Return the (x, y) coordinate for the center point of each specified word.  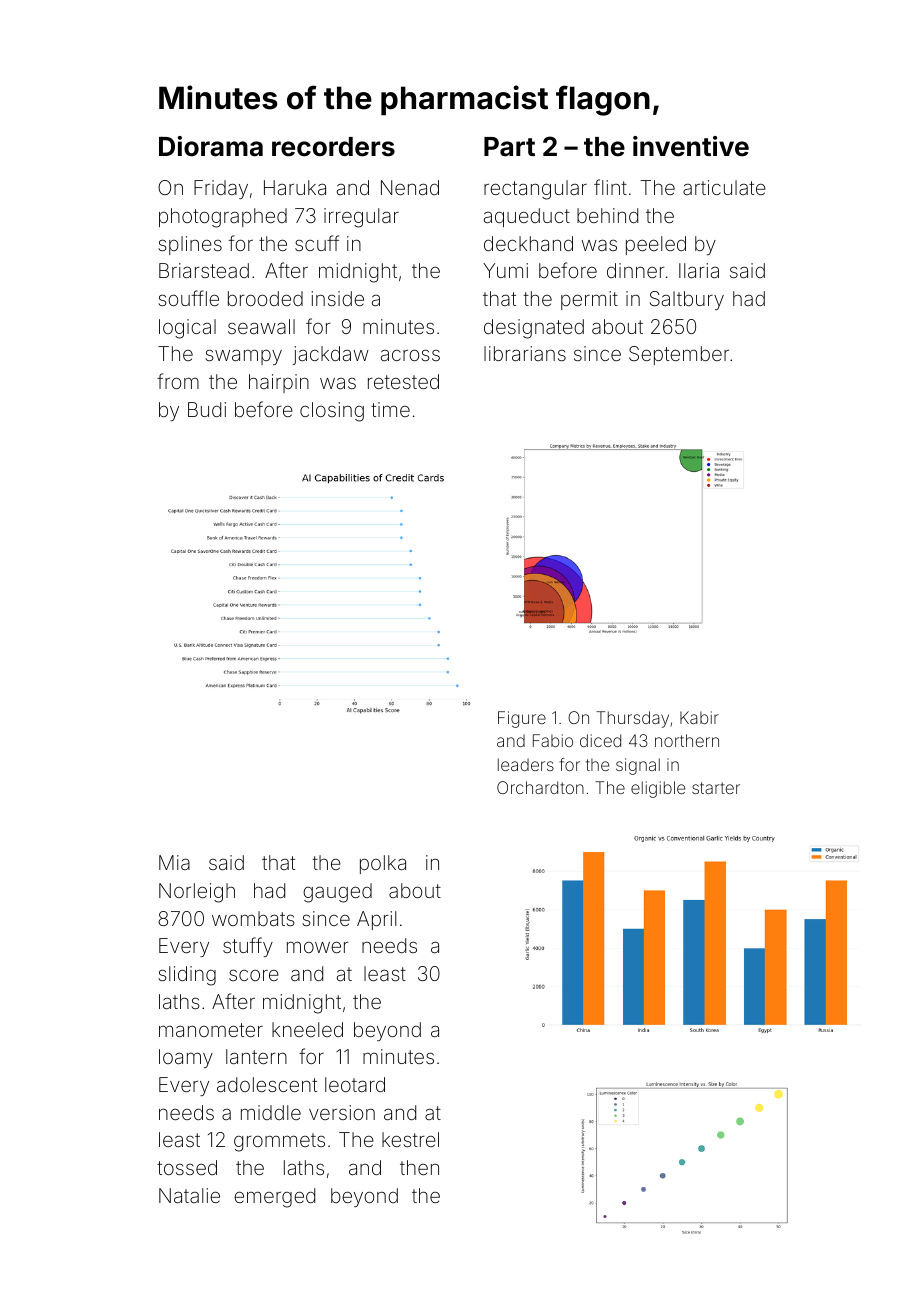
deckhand (528, 243)
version (342, 1112)
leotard (355, 1084)
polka (383, 864)
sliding (187, 976)
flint (610, 187)
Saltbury (687, 300)
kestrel (410, 1139)
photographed (223, 218)
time (390, 409)
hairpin (279, 383)
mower (318, 947)
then (419, 1167)
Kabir (699, 717)
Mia (174, 862)
